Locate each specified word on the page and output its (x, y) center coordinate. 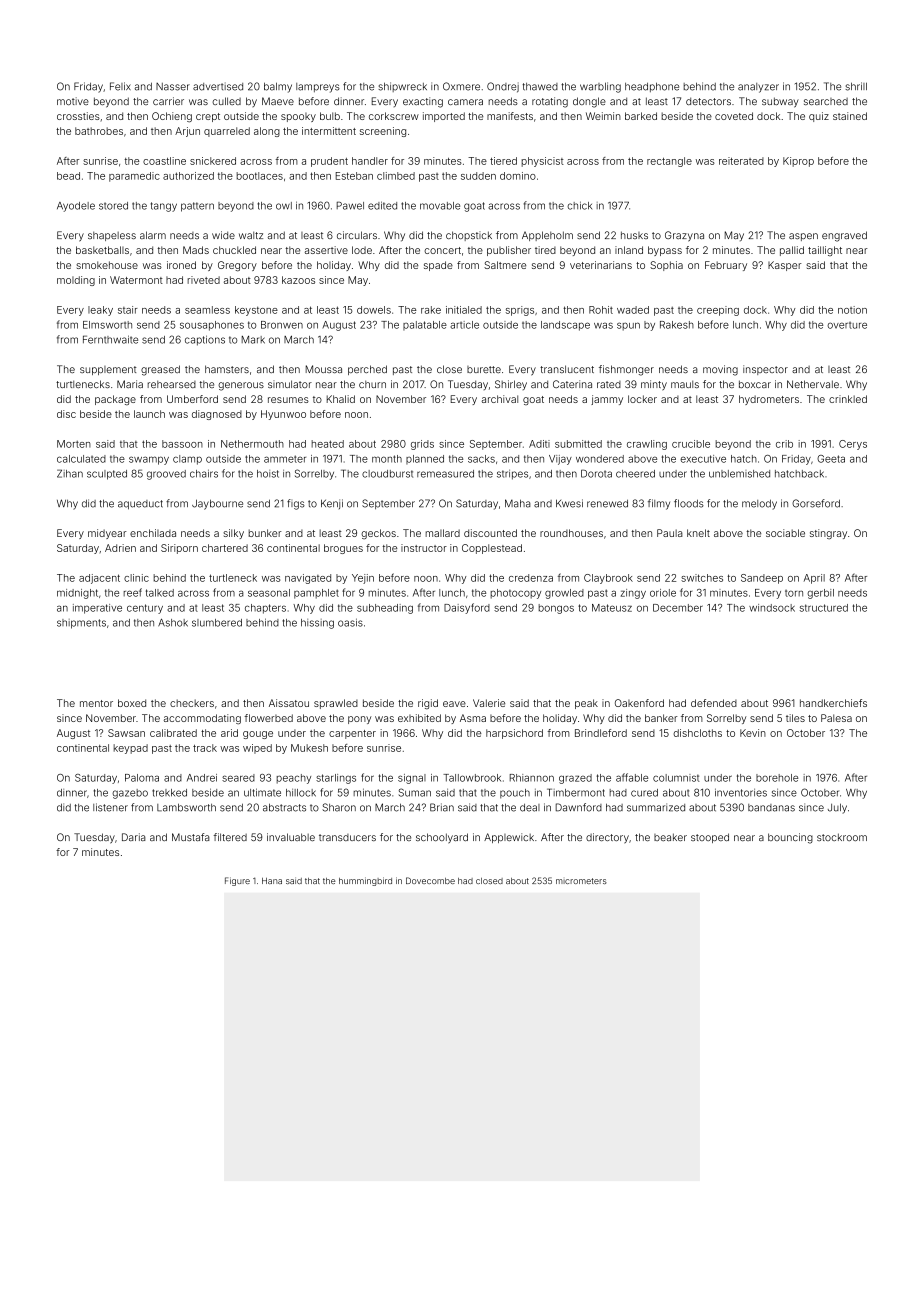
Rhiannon (532, 778)
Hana (272, 881)
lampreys (318, 88)
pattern (197, 207)
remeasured (445, 474)
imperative (97, 609)
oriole (663, 593)
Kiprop (798, 162)
